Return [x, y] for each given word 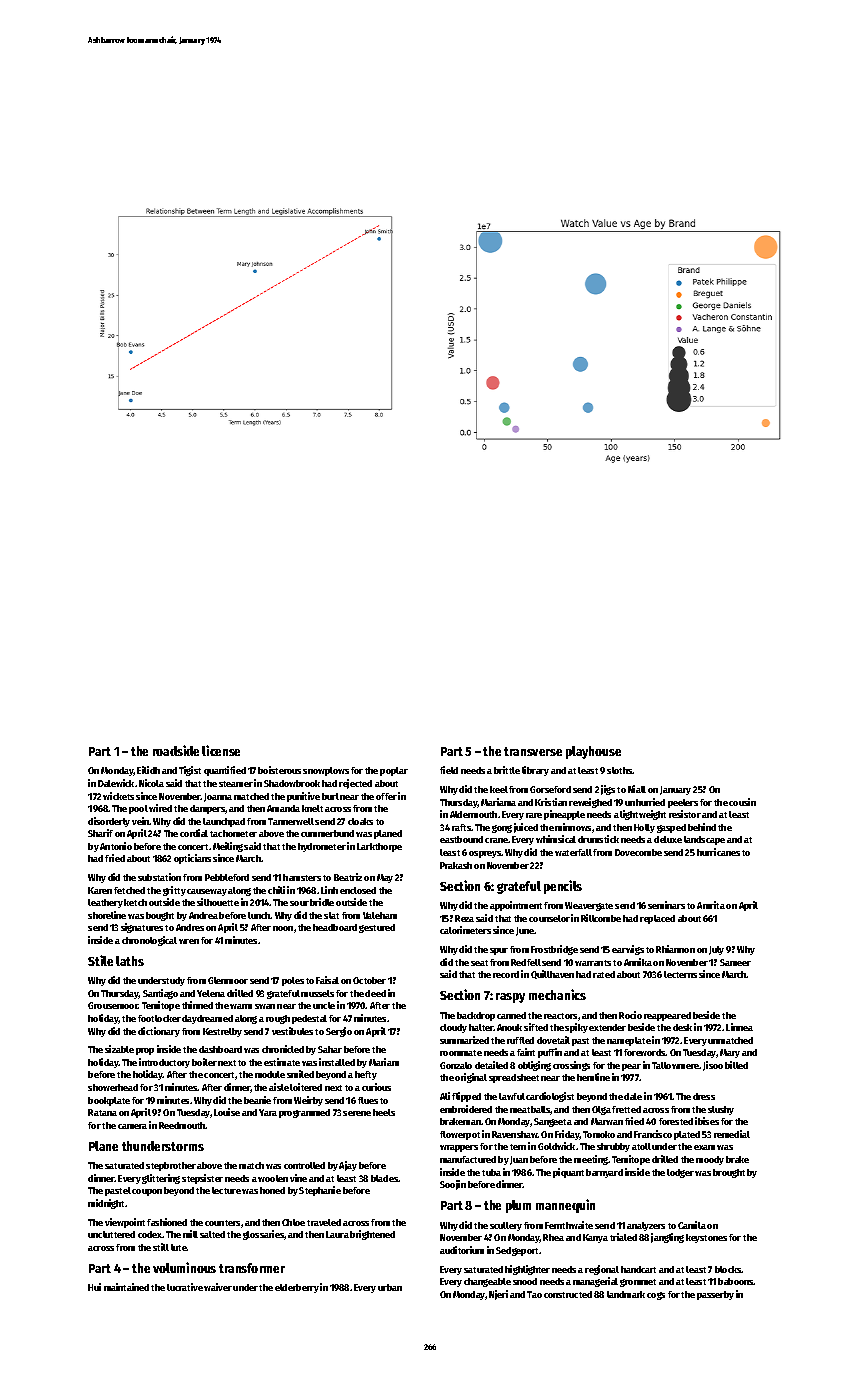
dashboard [220, 1049]
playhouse [593, 752]
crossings [571, 1066]
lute [179, 1247]
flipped [466, 1097]
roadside [176, 750]
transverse [533, 751]
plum [518, 1206]
